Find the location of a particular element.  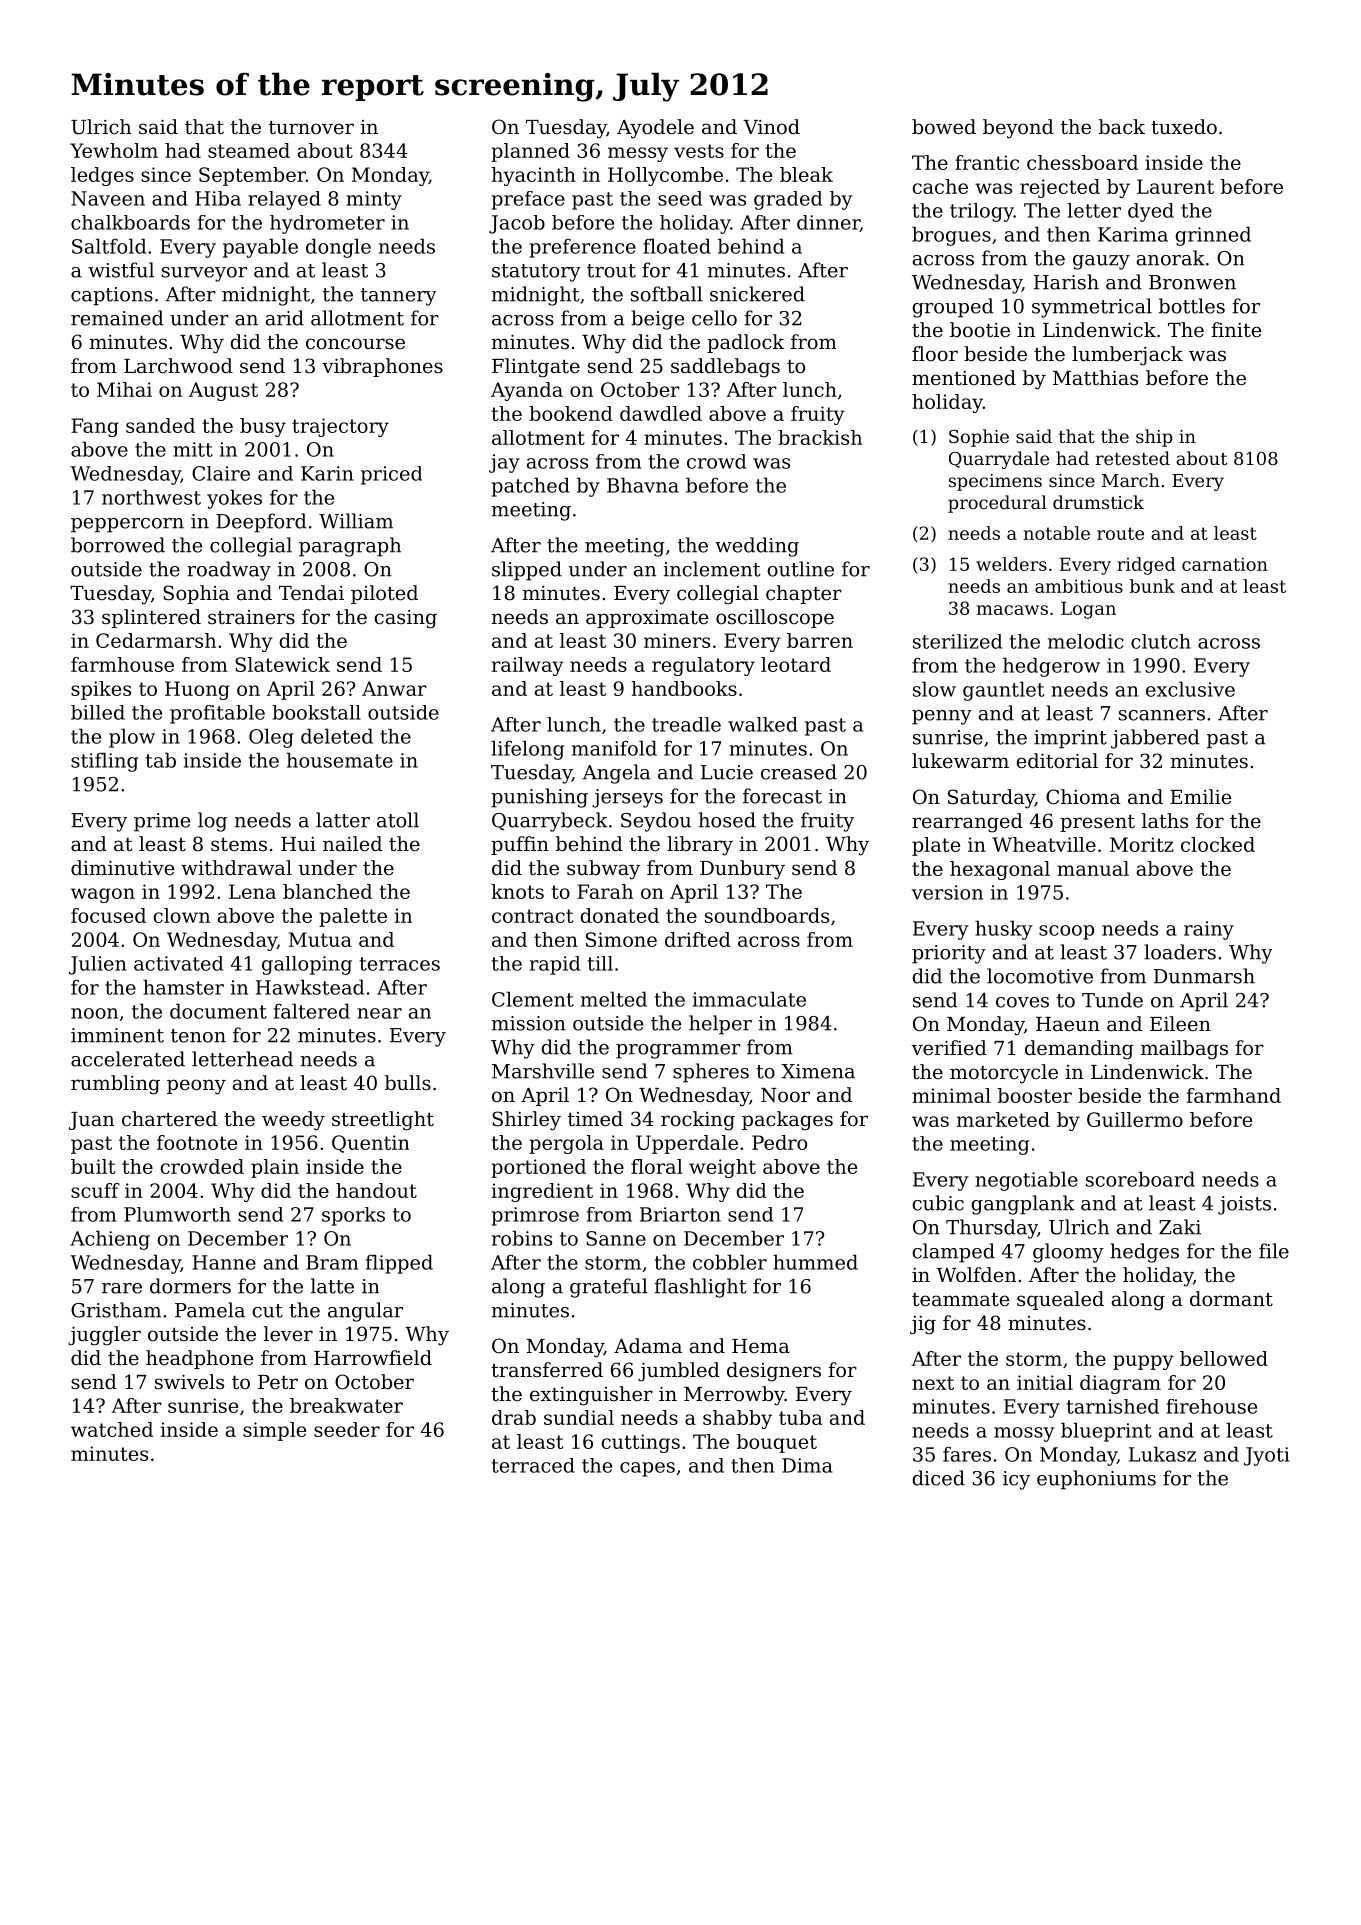

jumbled is located at coordinates (679, 1372).
